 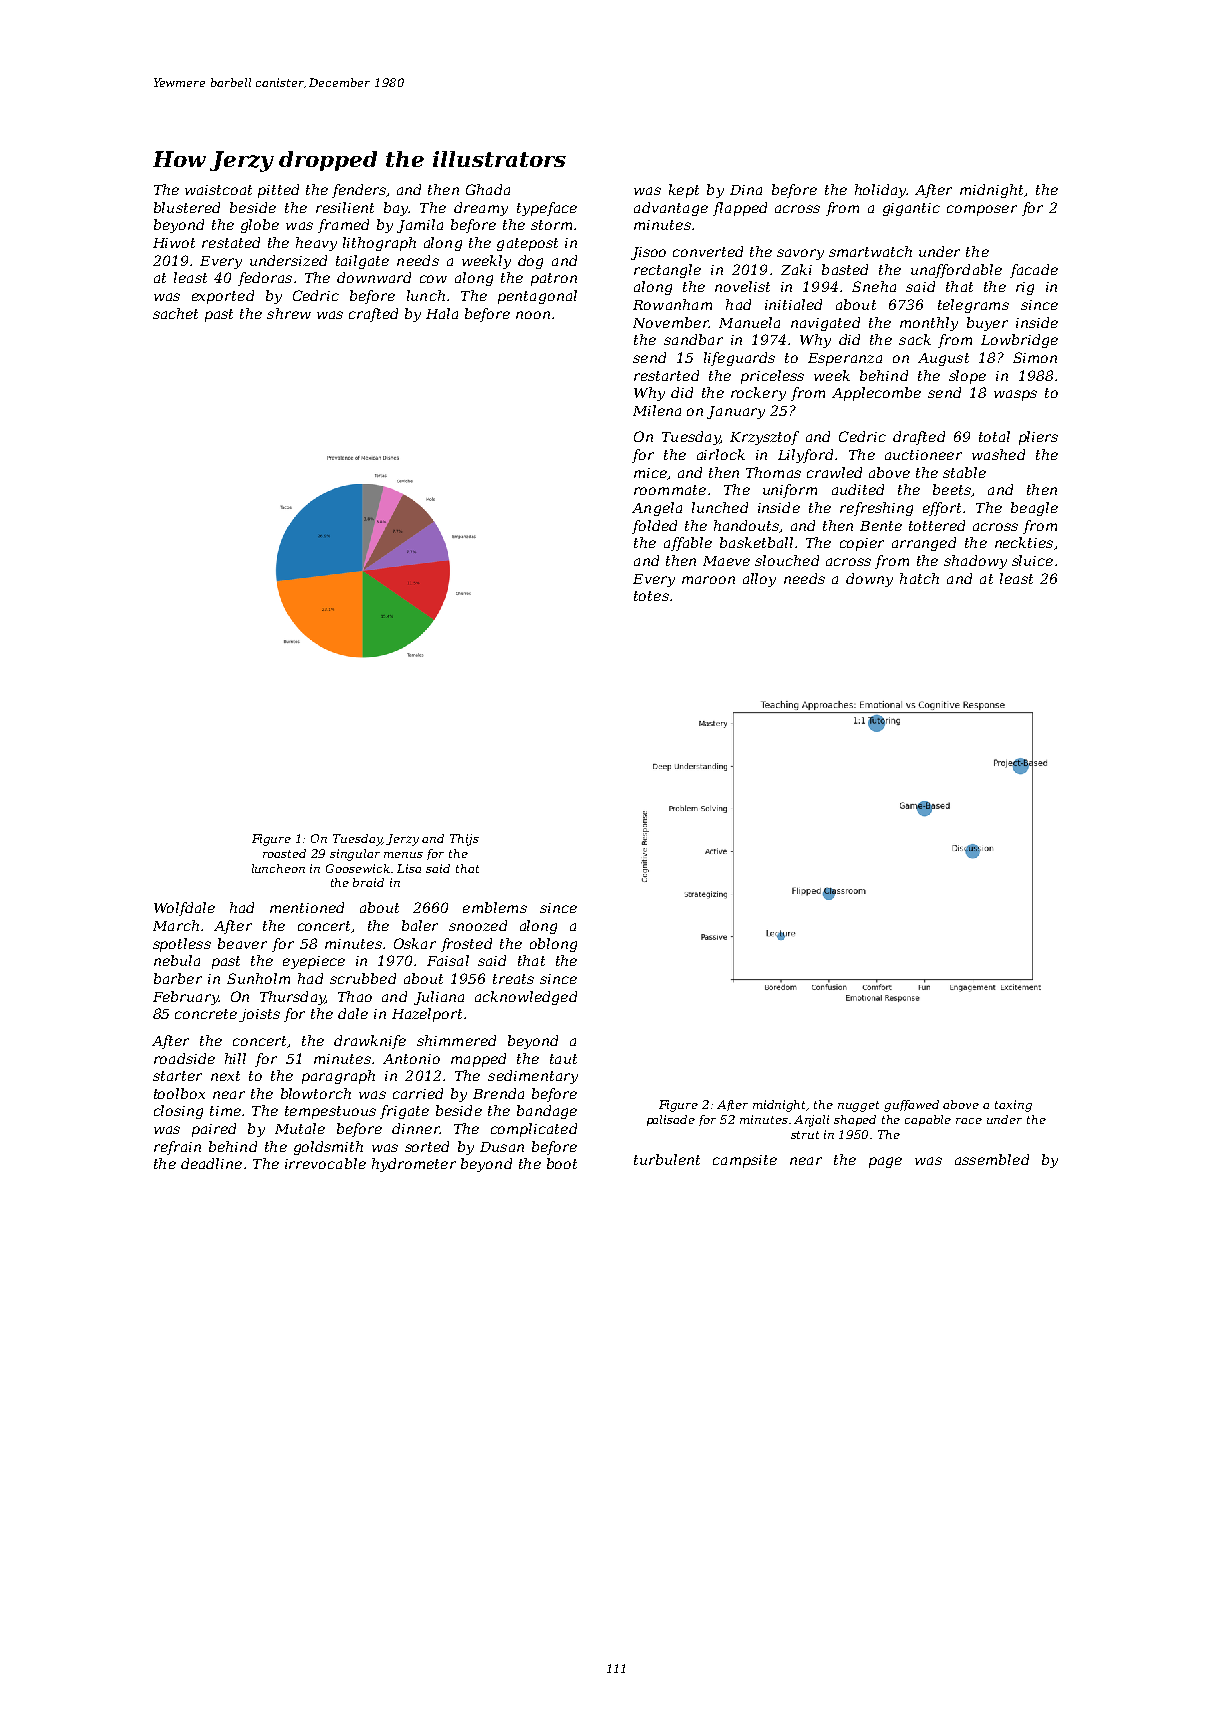 What do you see at coordinates (651, 596) in the screenshot?
I see `totes` at bounding box center [651, 596].
